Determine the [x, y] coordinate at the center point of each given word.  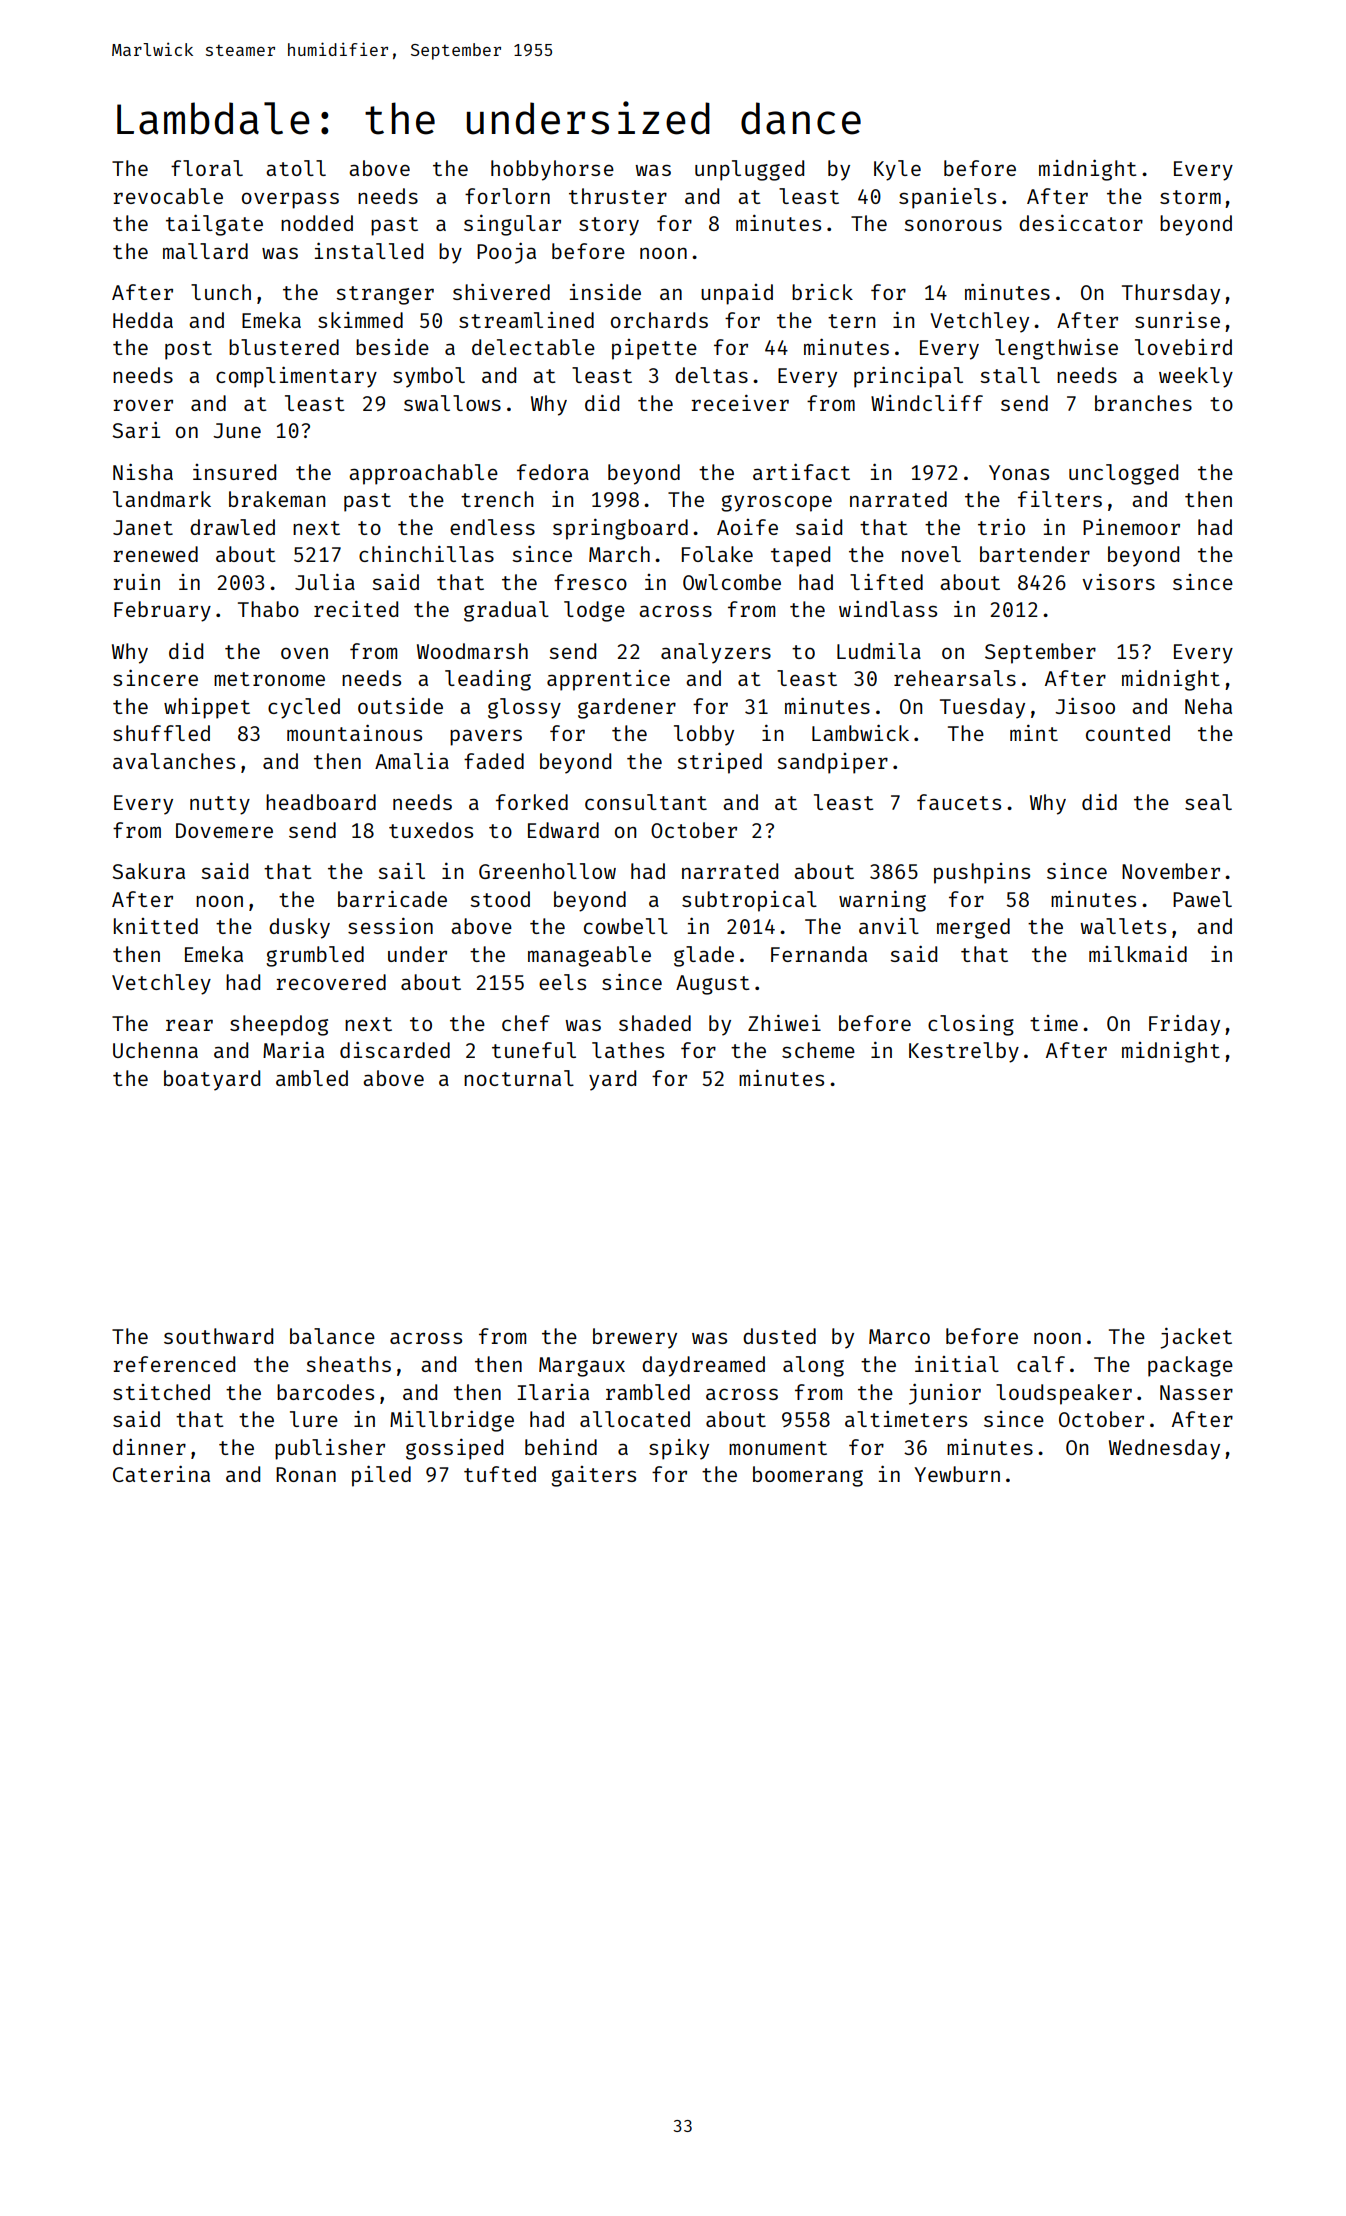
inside [605, 291]
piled [381, 1476]
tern [851, 321]
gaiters [593, 1476]
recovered [331, 982]
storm [1190, 197]
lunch [221, 292]
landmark [162, 499]
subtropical [749, 901]
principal [908, 377]
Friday [1184, 1025]
